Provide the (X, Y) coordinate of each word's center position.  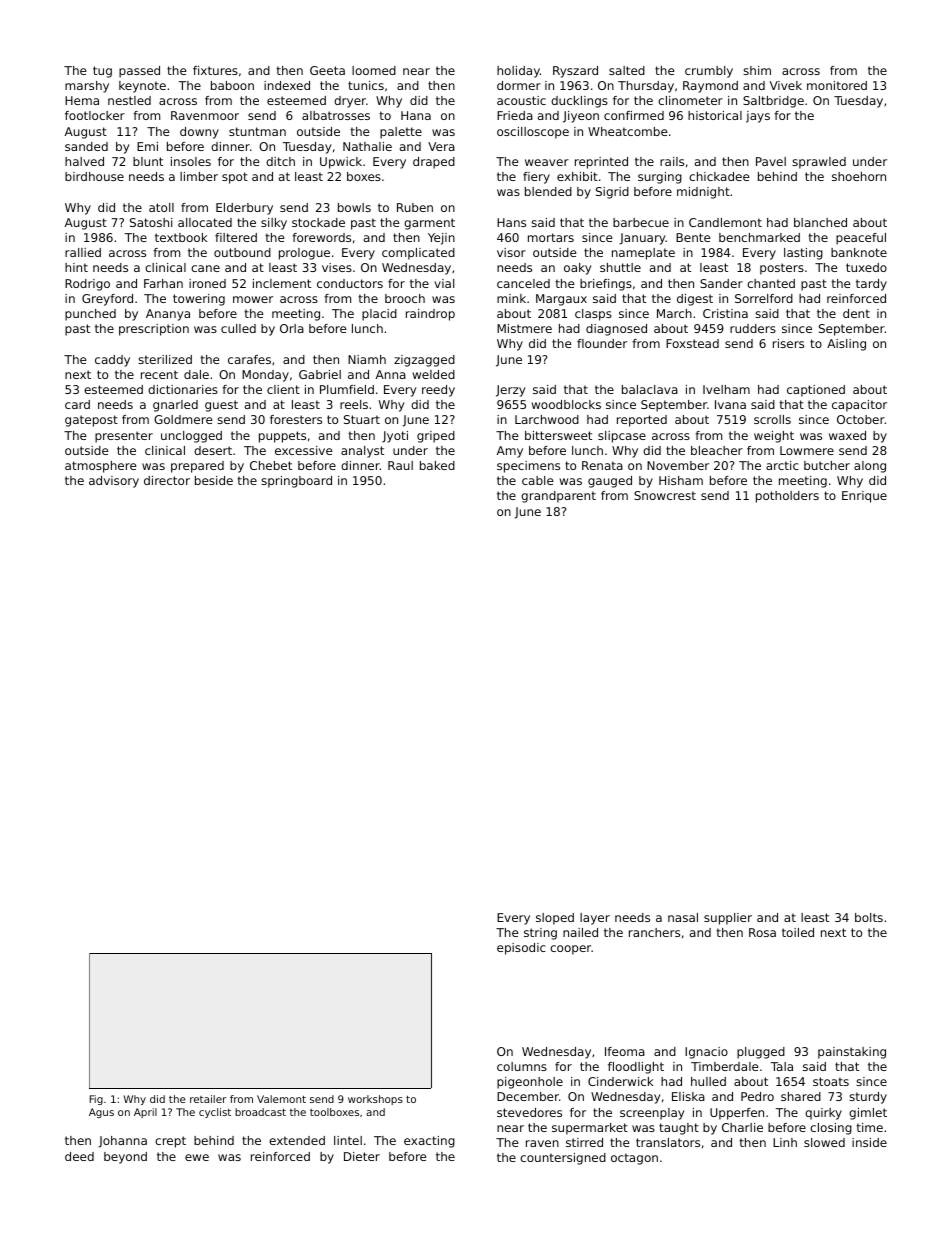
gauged (610, 482)
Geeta (327, 70)
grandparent (558, 497)
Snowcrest (665, 495)
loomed (374, 70)
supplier (728, 919)
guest (221, 406)
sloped (555, 919)
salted (627, 70)
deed (79, 1156)
